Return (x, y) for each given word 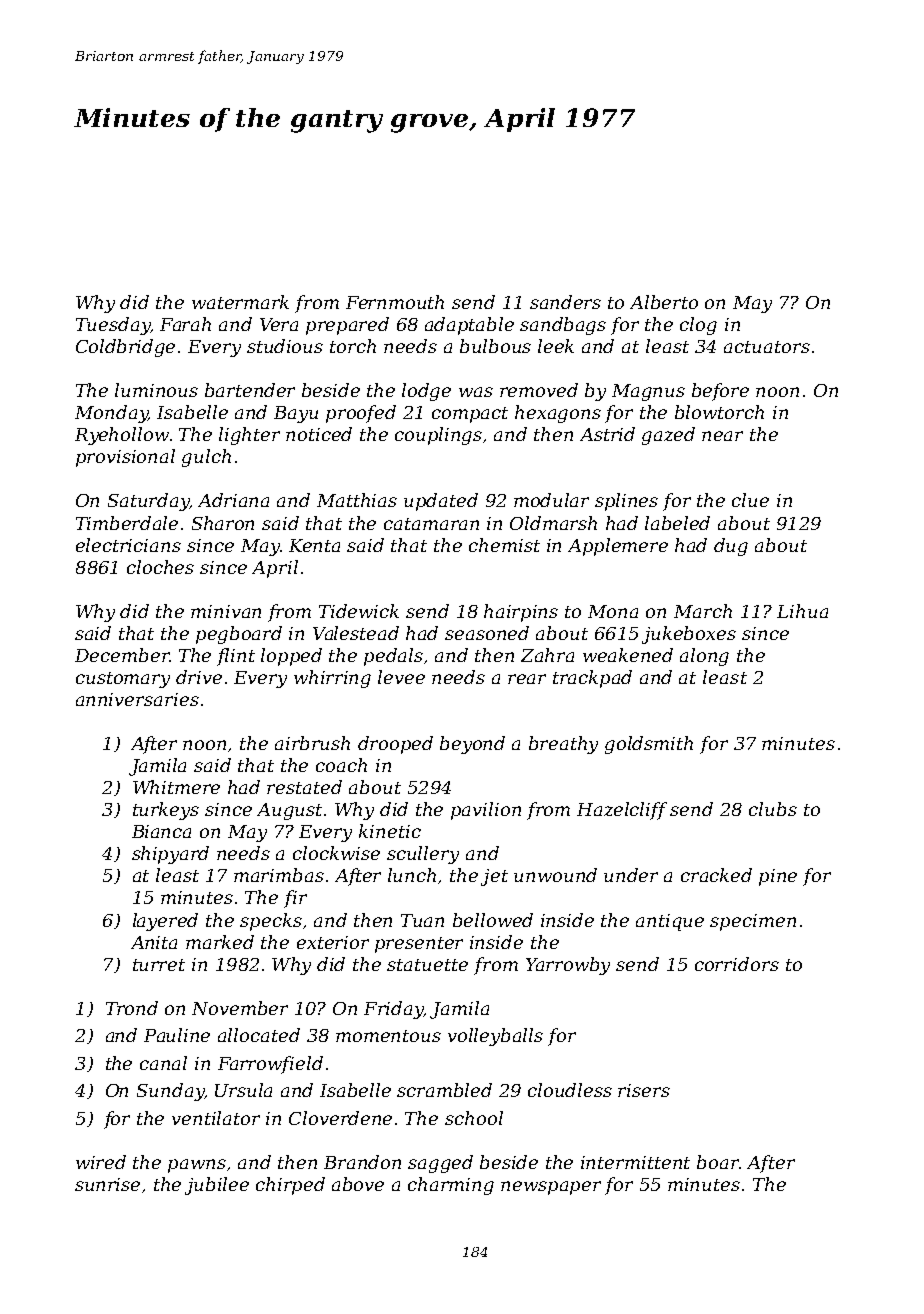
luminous (156, 390)
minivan (226, 611)
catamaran (431, 524)
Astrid (607, 434)
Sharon (223, 523)
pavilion (486, 811)
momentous (388, 1036)
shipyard (170, 855)
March (703, 611)
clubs (773, 809)
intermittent (635, 1162)
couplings (438, 436)
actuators (767, 347)
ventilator (216, 1118)
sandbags (563, 326)
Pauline (177, 1035)
